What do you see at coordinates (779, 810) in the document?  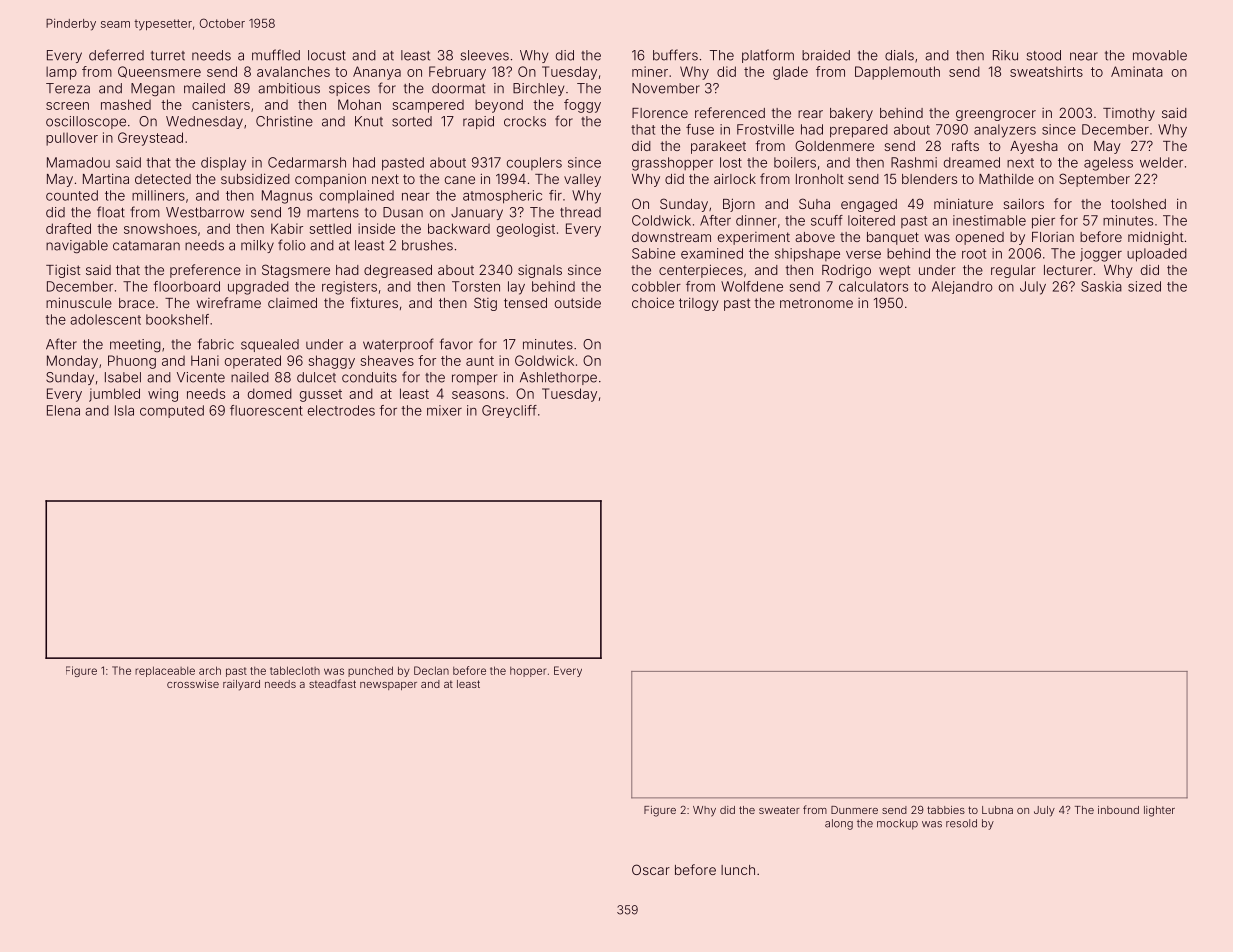 I see `sweater` at bounding box center [779, 810].
